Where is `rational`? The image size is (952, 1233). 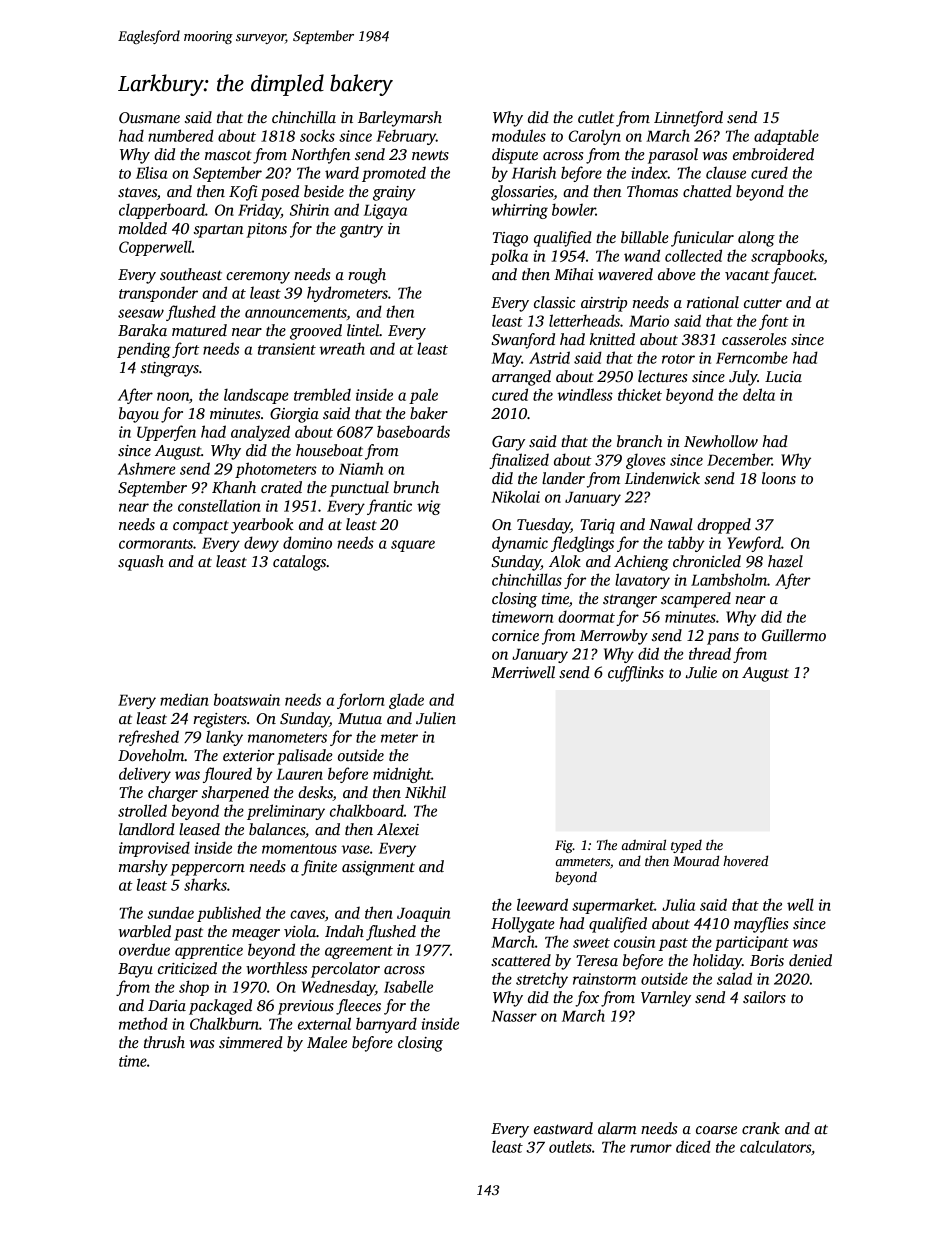
rational is located at coordinates (713, 302).
